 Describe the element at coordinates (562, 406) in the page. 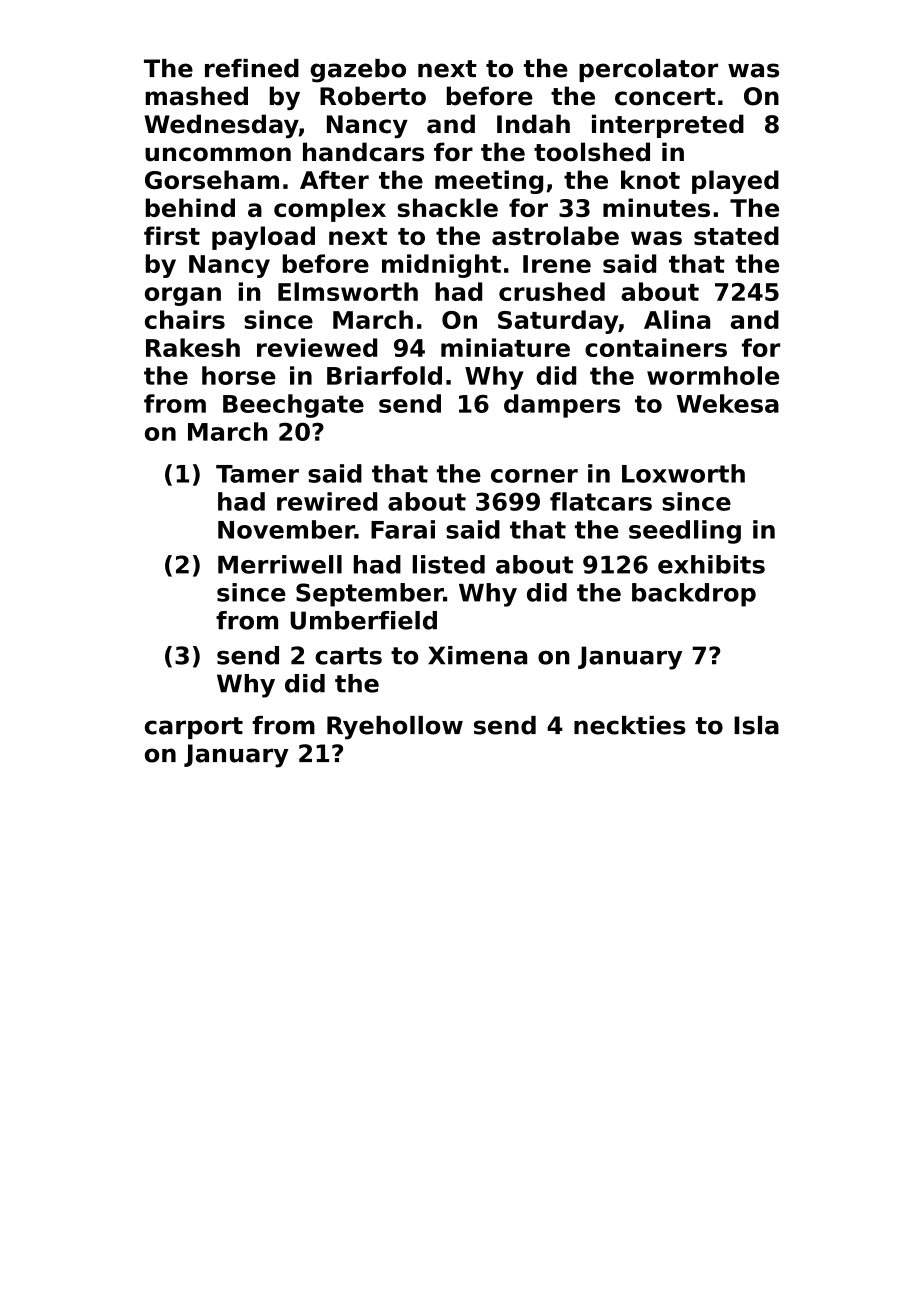

I see `dampers` at that location.
